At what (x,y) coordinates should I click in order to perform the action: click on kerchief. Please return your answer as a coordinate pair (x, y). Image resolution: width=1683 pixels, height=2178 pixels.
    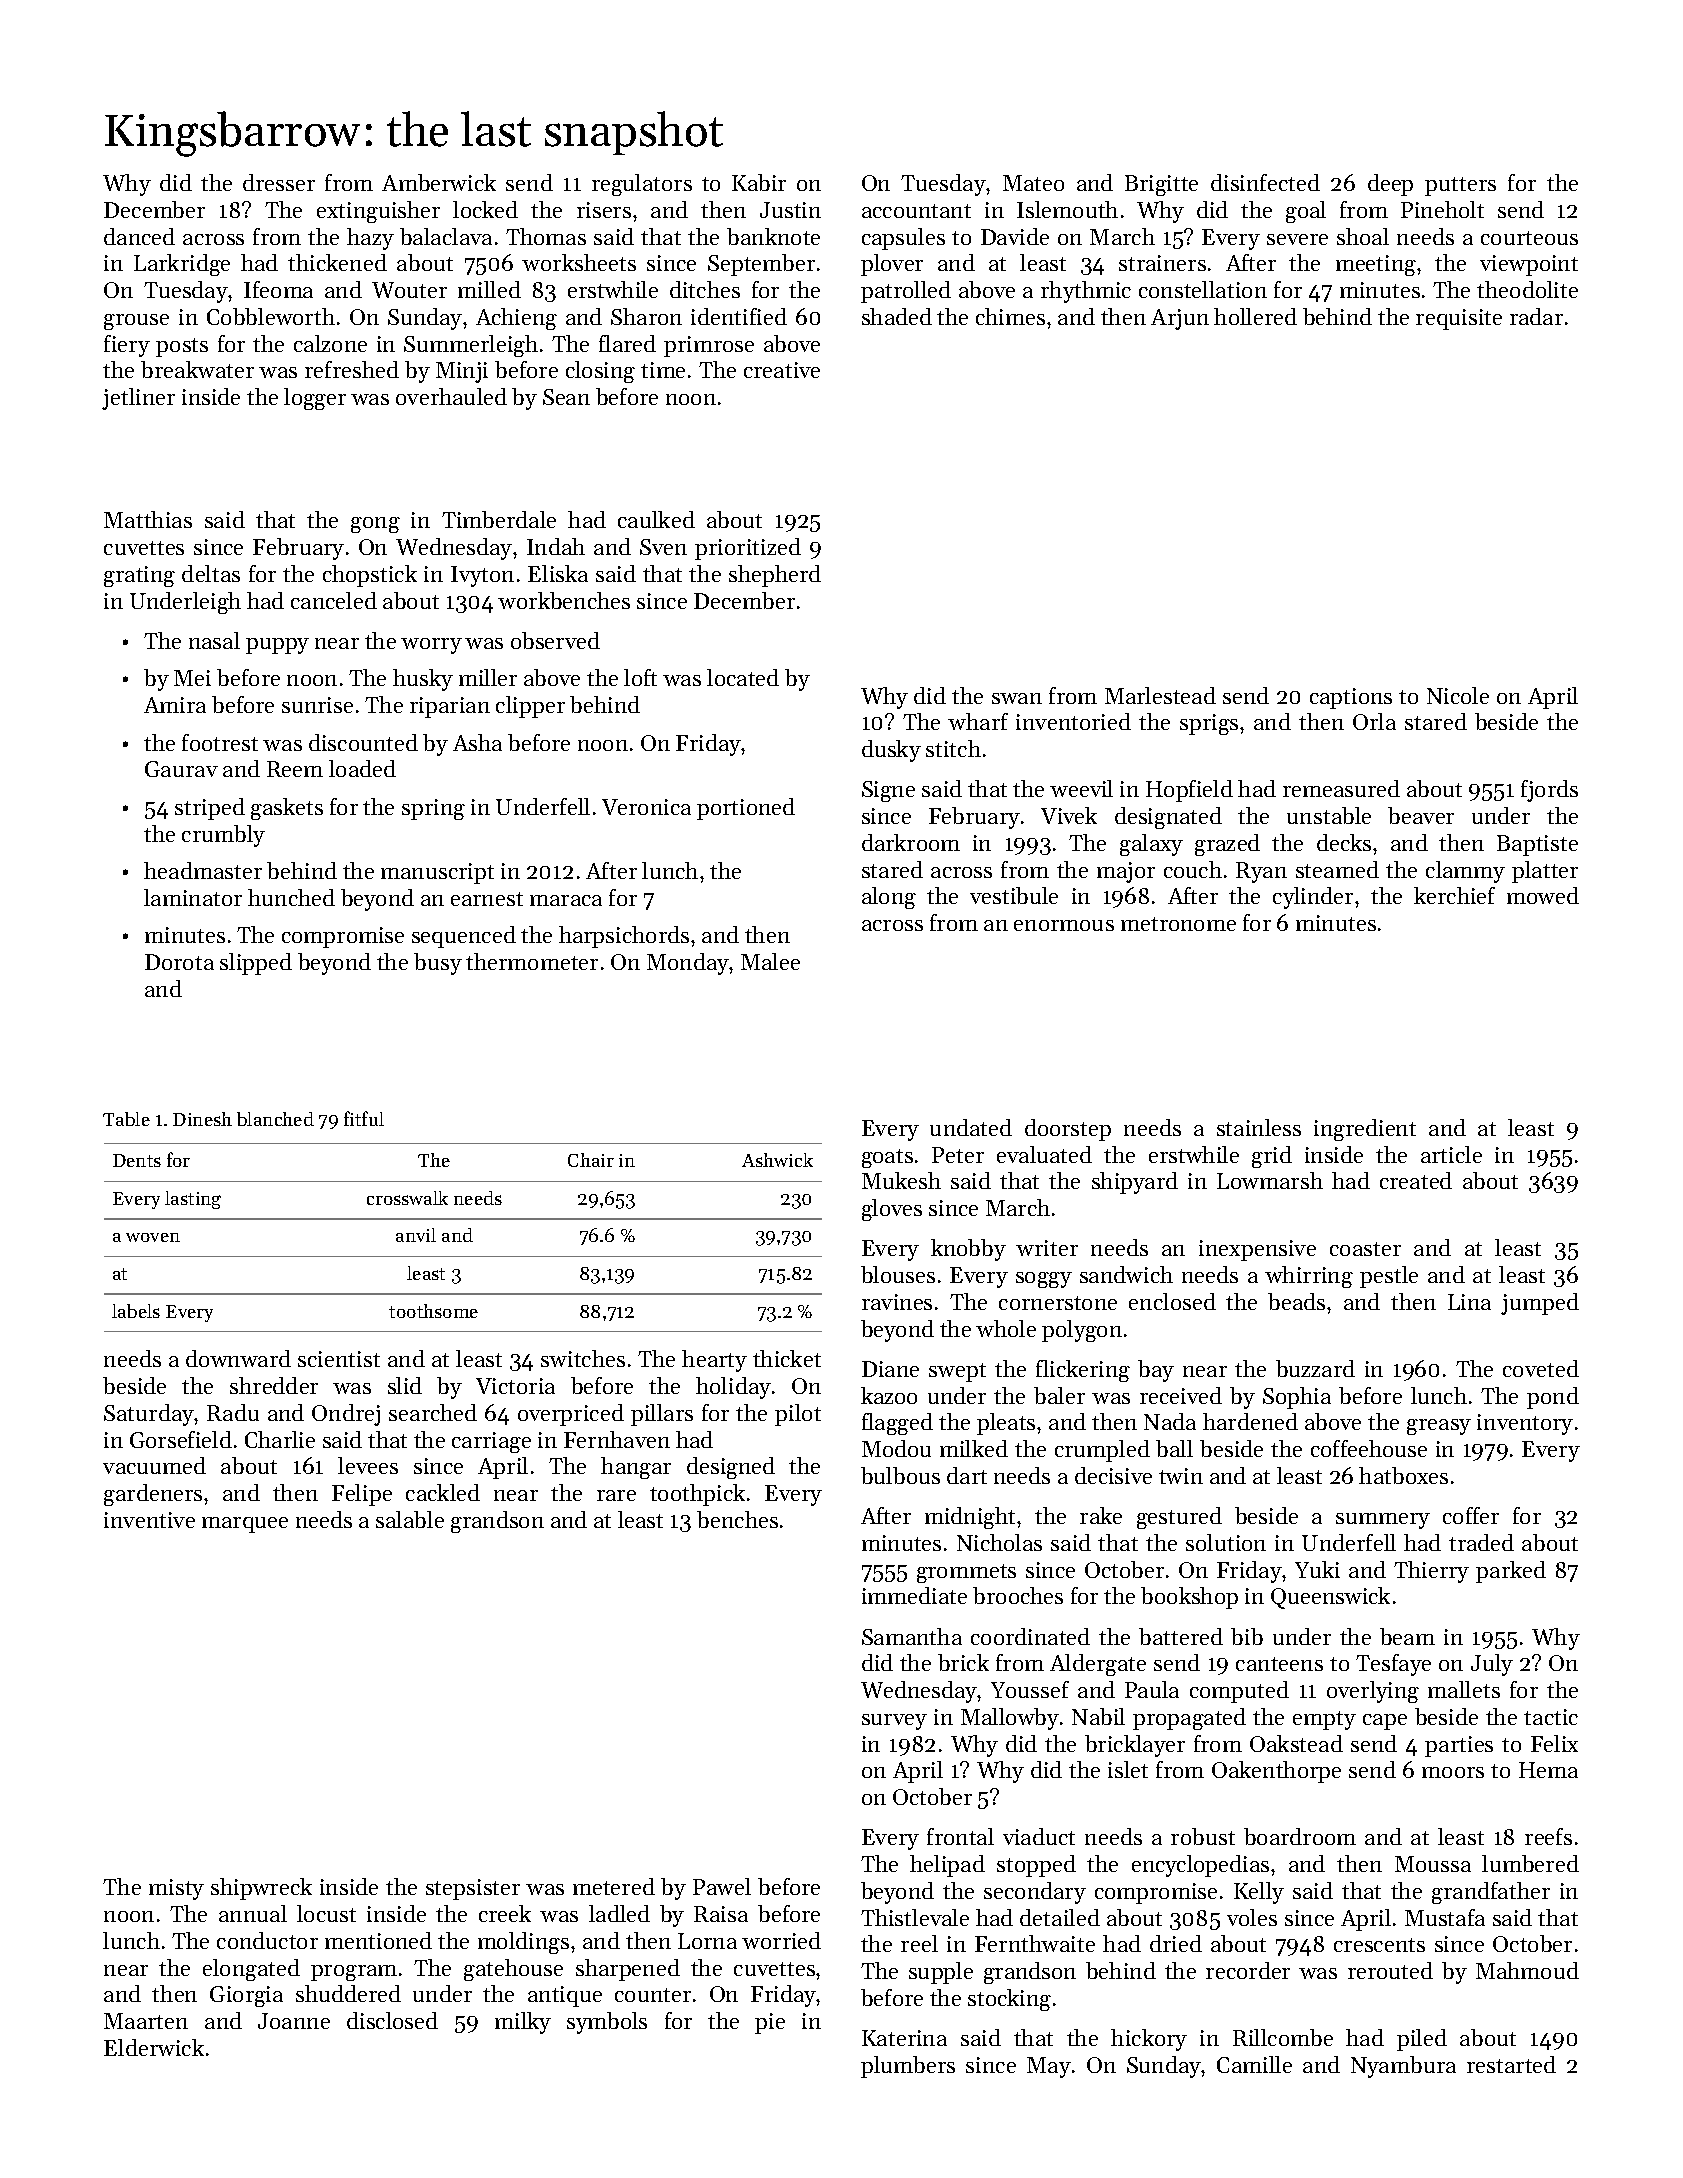
    Looking at the image, I should click on (1454, 895).
